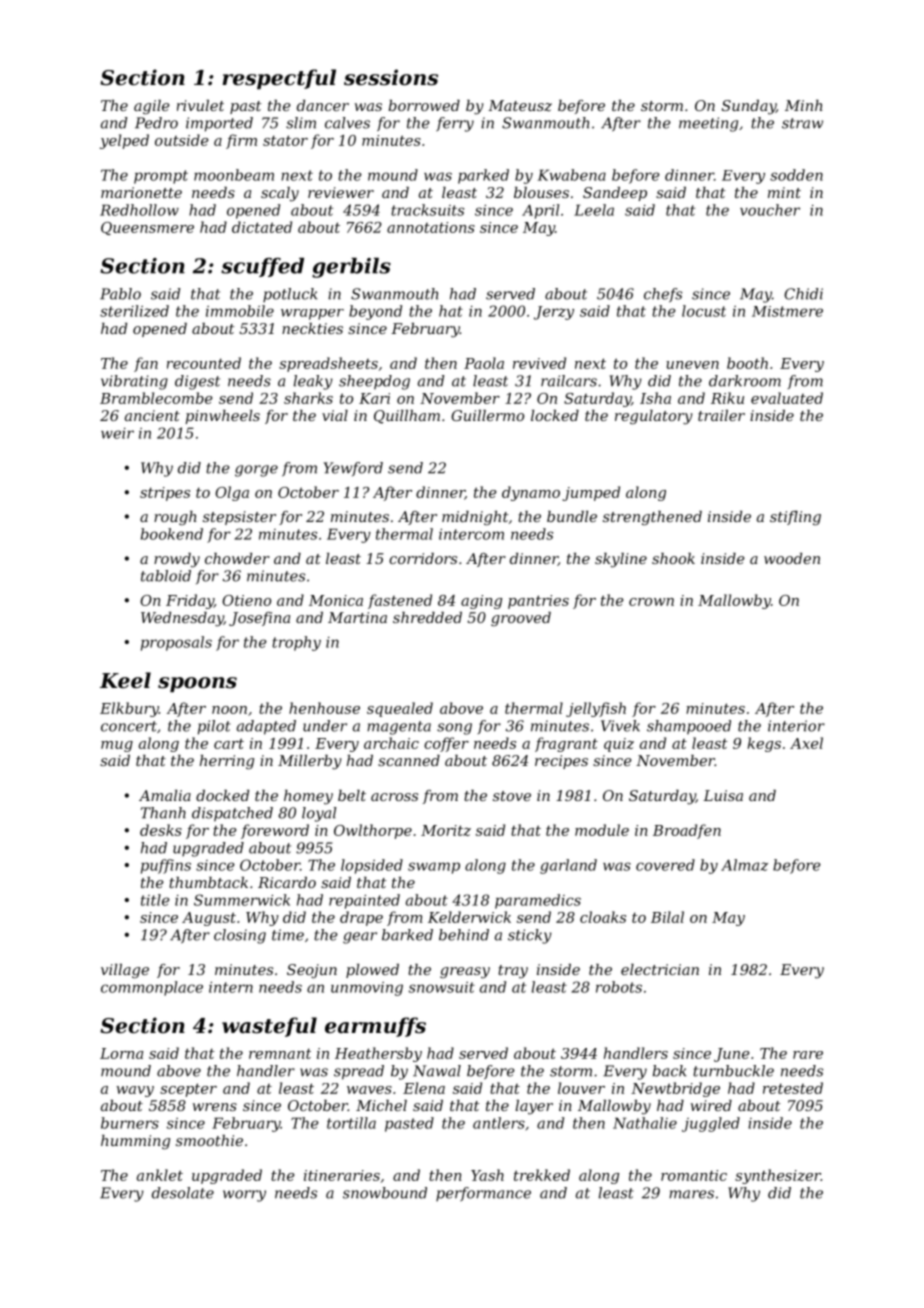 This screenshot has width=924, height=1308. I want to click on mares, so click(691, 1194).
